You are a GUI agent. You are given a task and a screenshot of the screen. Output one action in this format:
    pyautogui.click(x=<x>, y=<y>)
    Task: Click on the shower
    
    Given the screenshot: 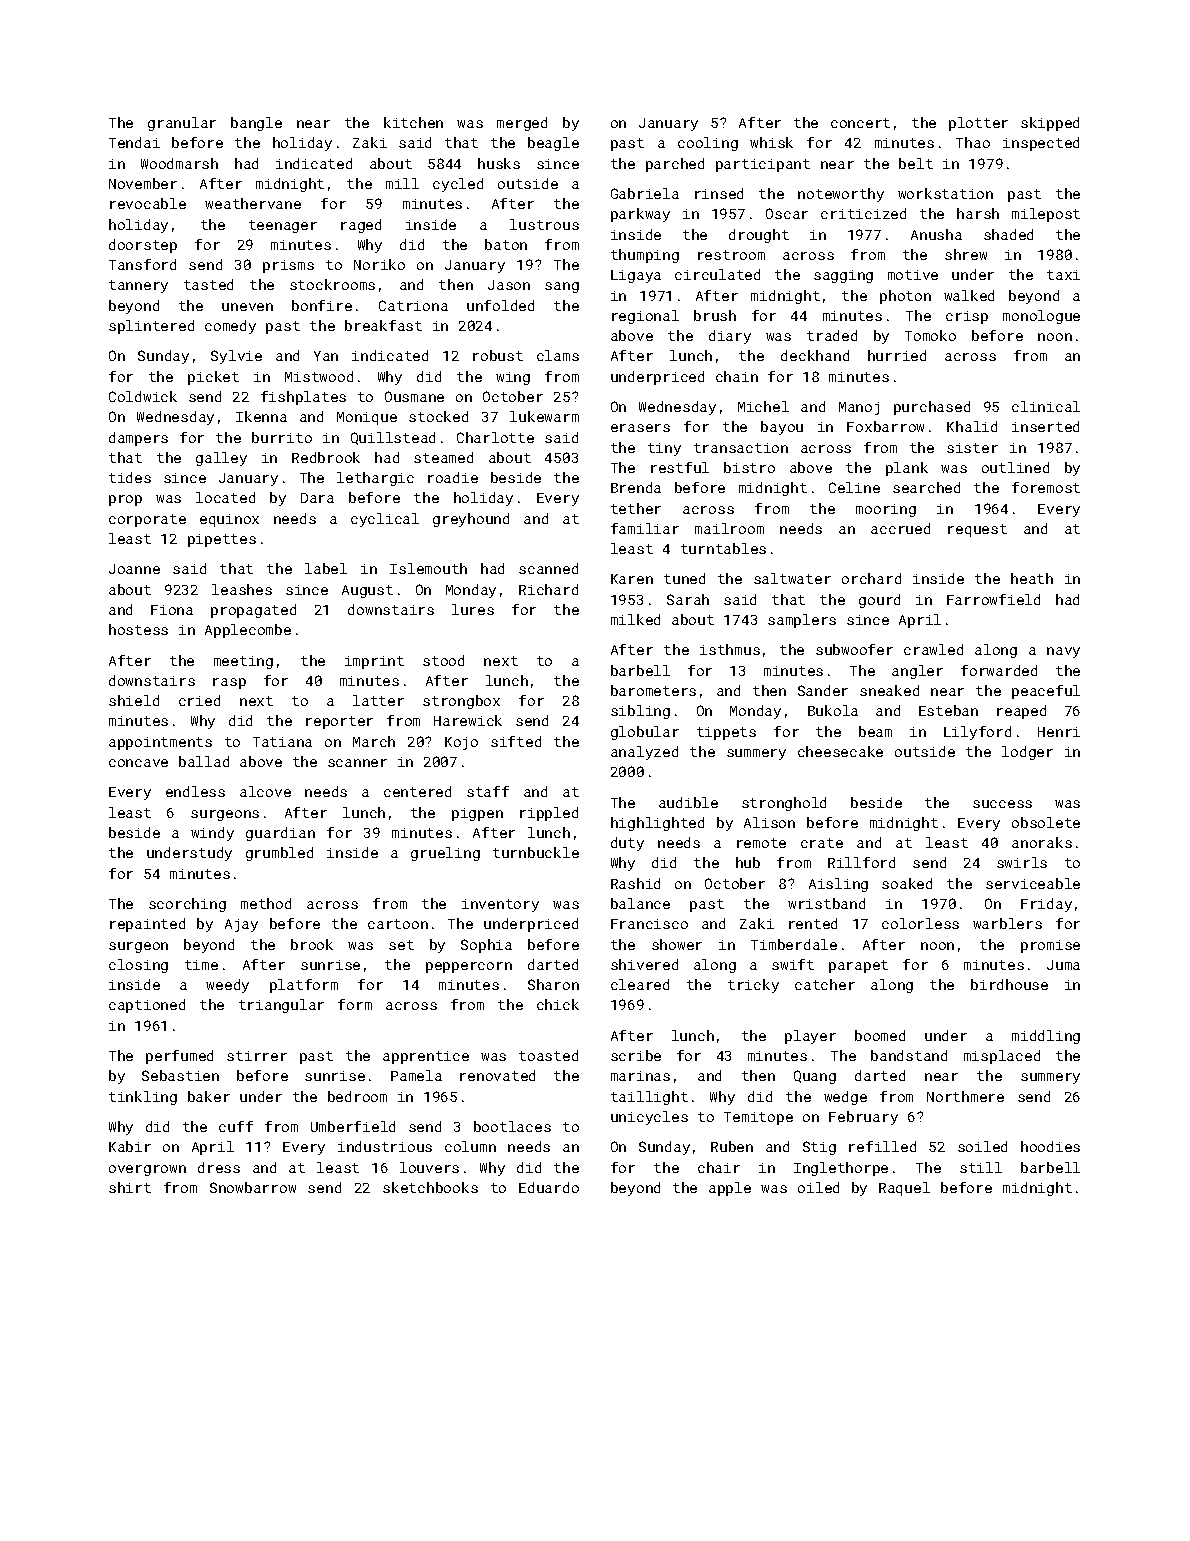 What is the action you would take?
    pyautogui.click(x=677, y=944)
